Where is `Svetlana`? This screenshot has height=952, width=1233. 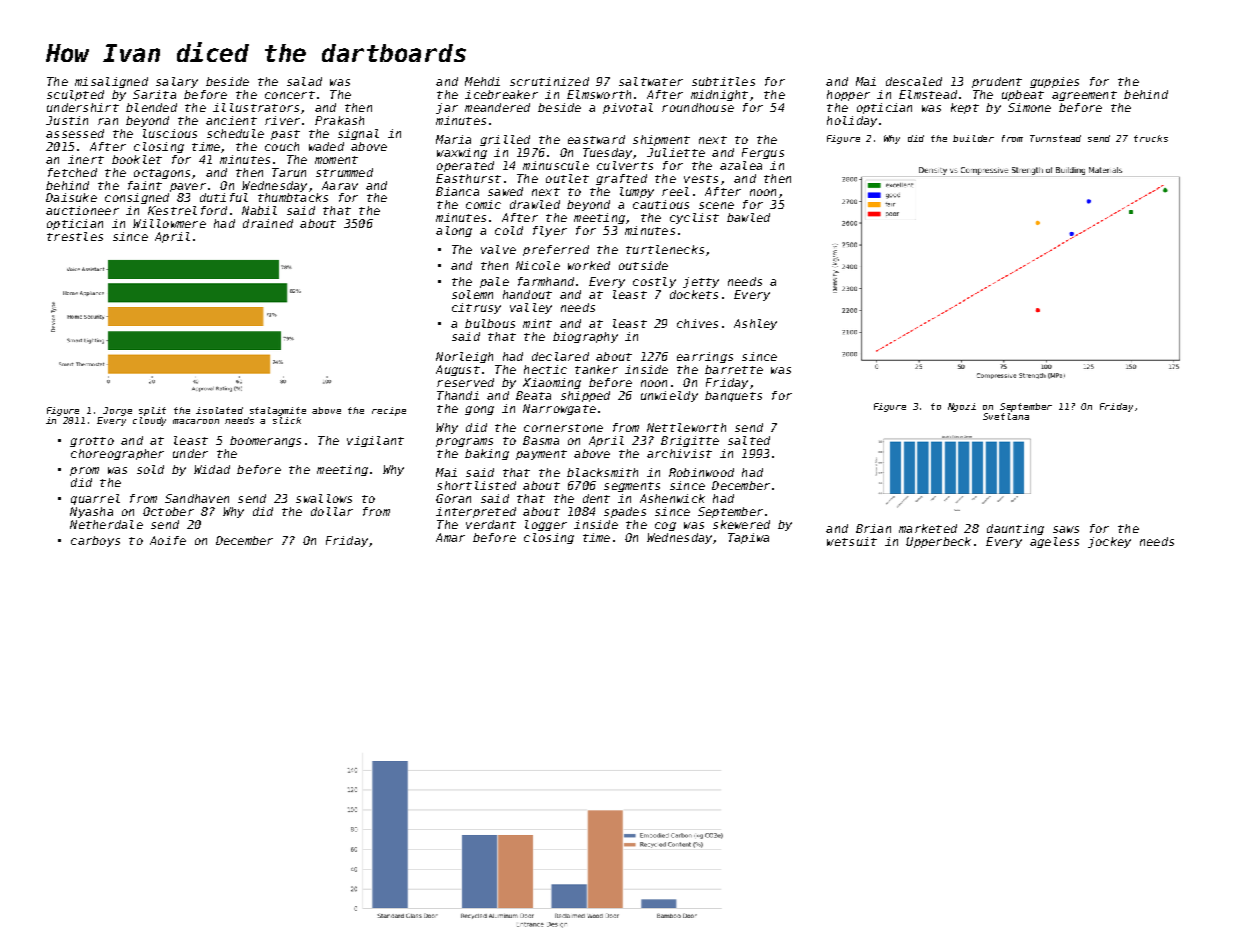
Svetlana is located at coordinates (1006, 416).
